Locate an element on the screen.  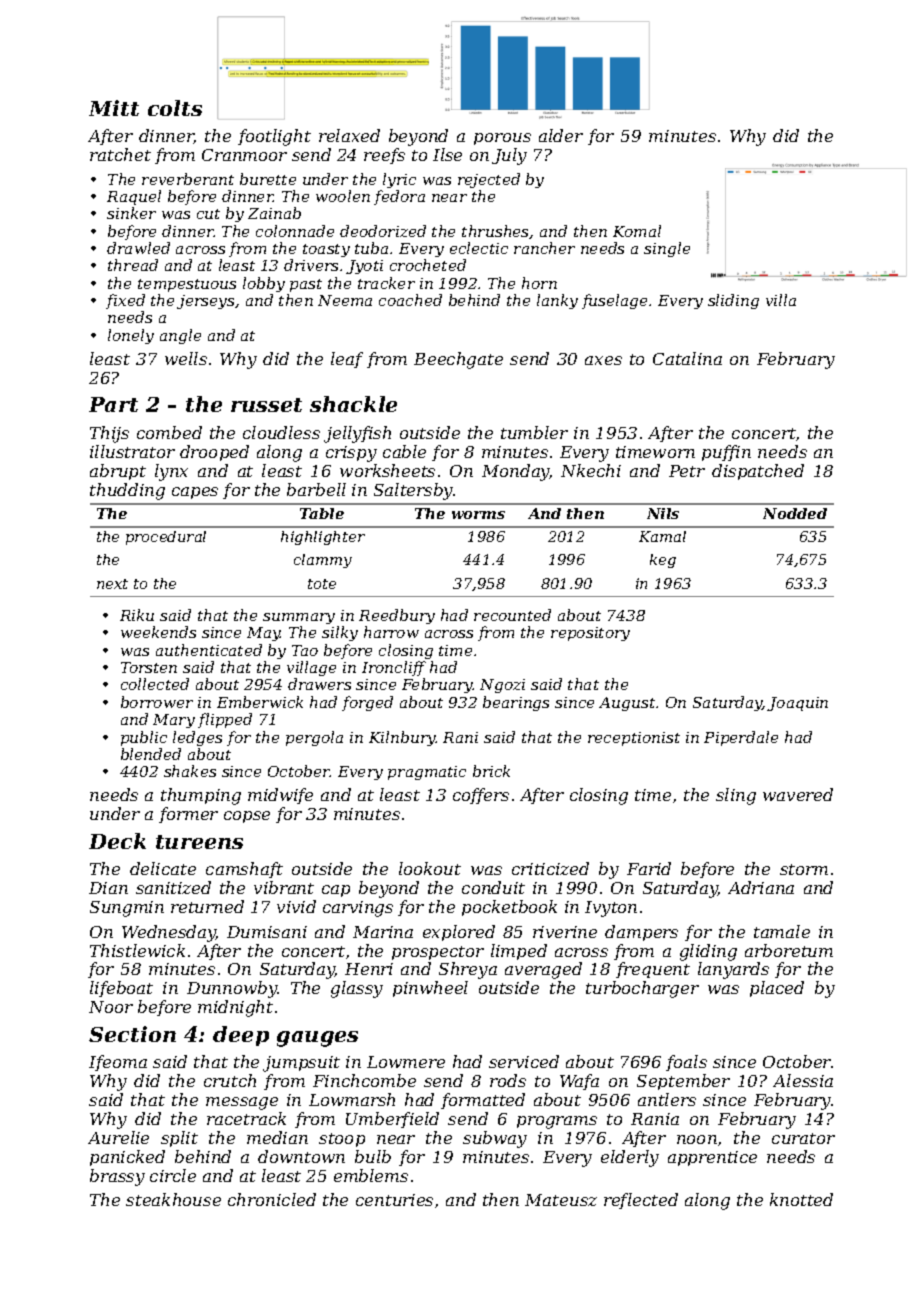
knotted is located at coordinates (801, 1199).
